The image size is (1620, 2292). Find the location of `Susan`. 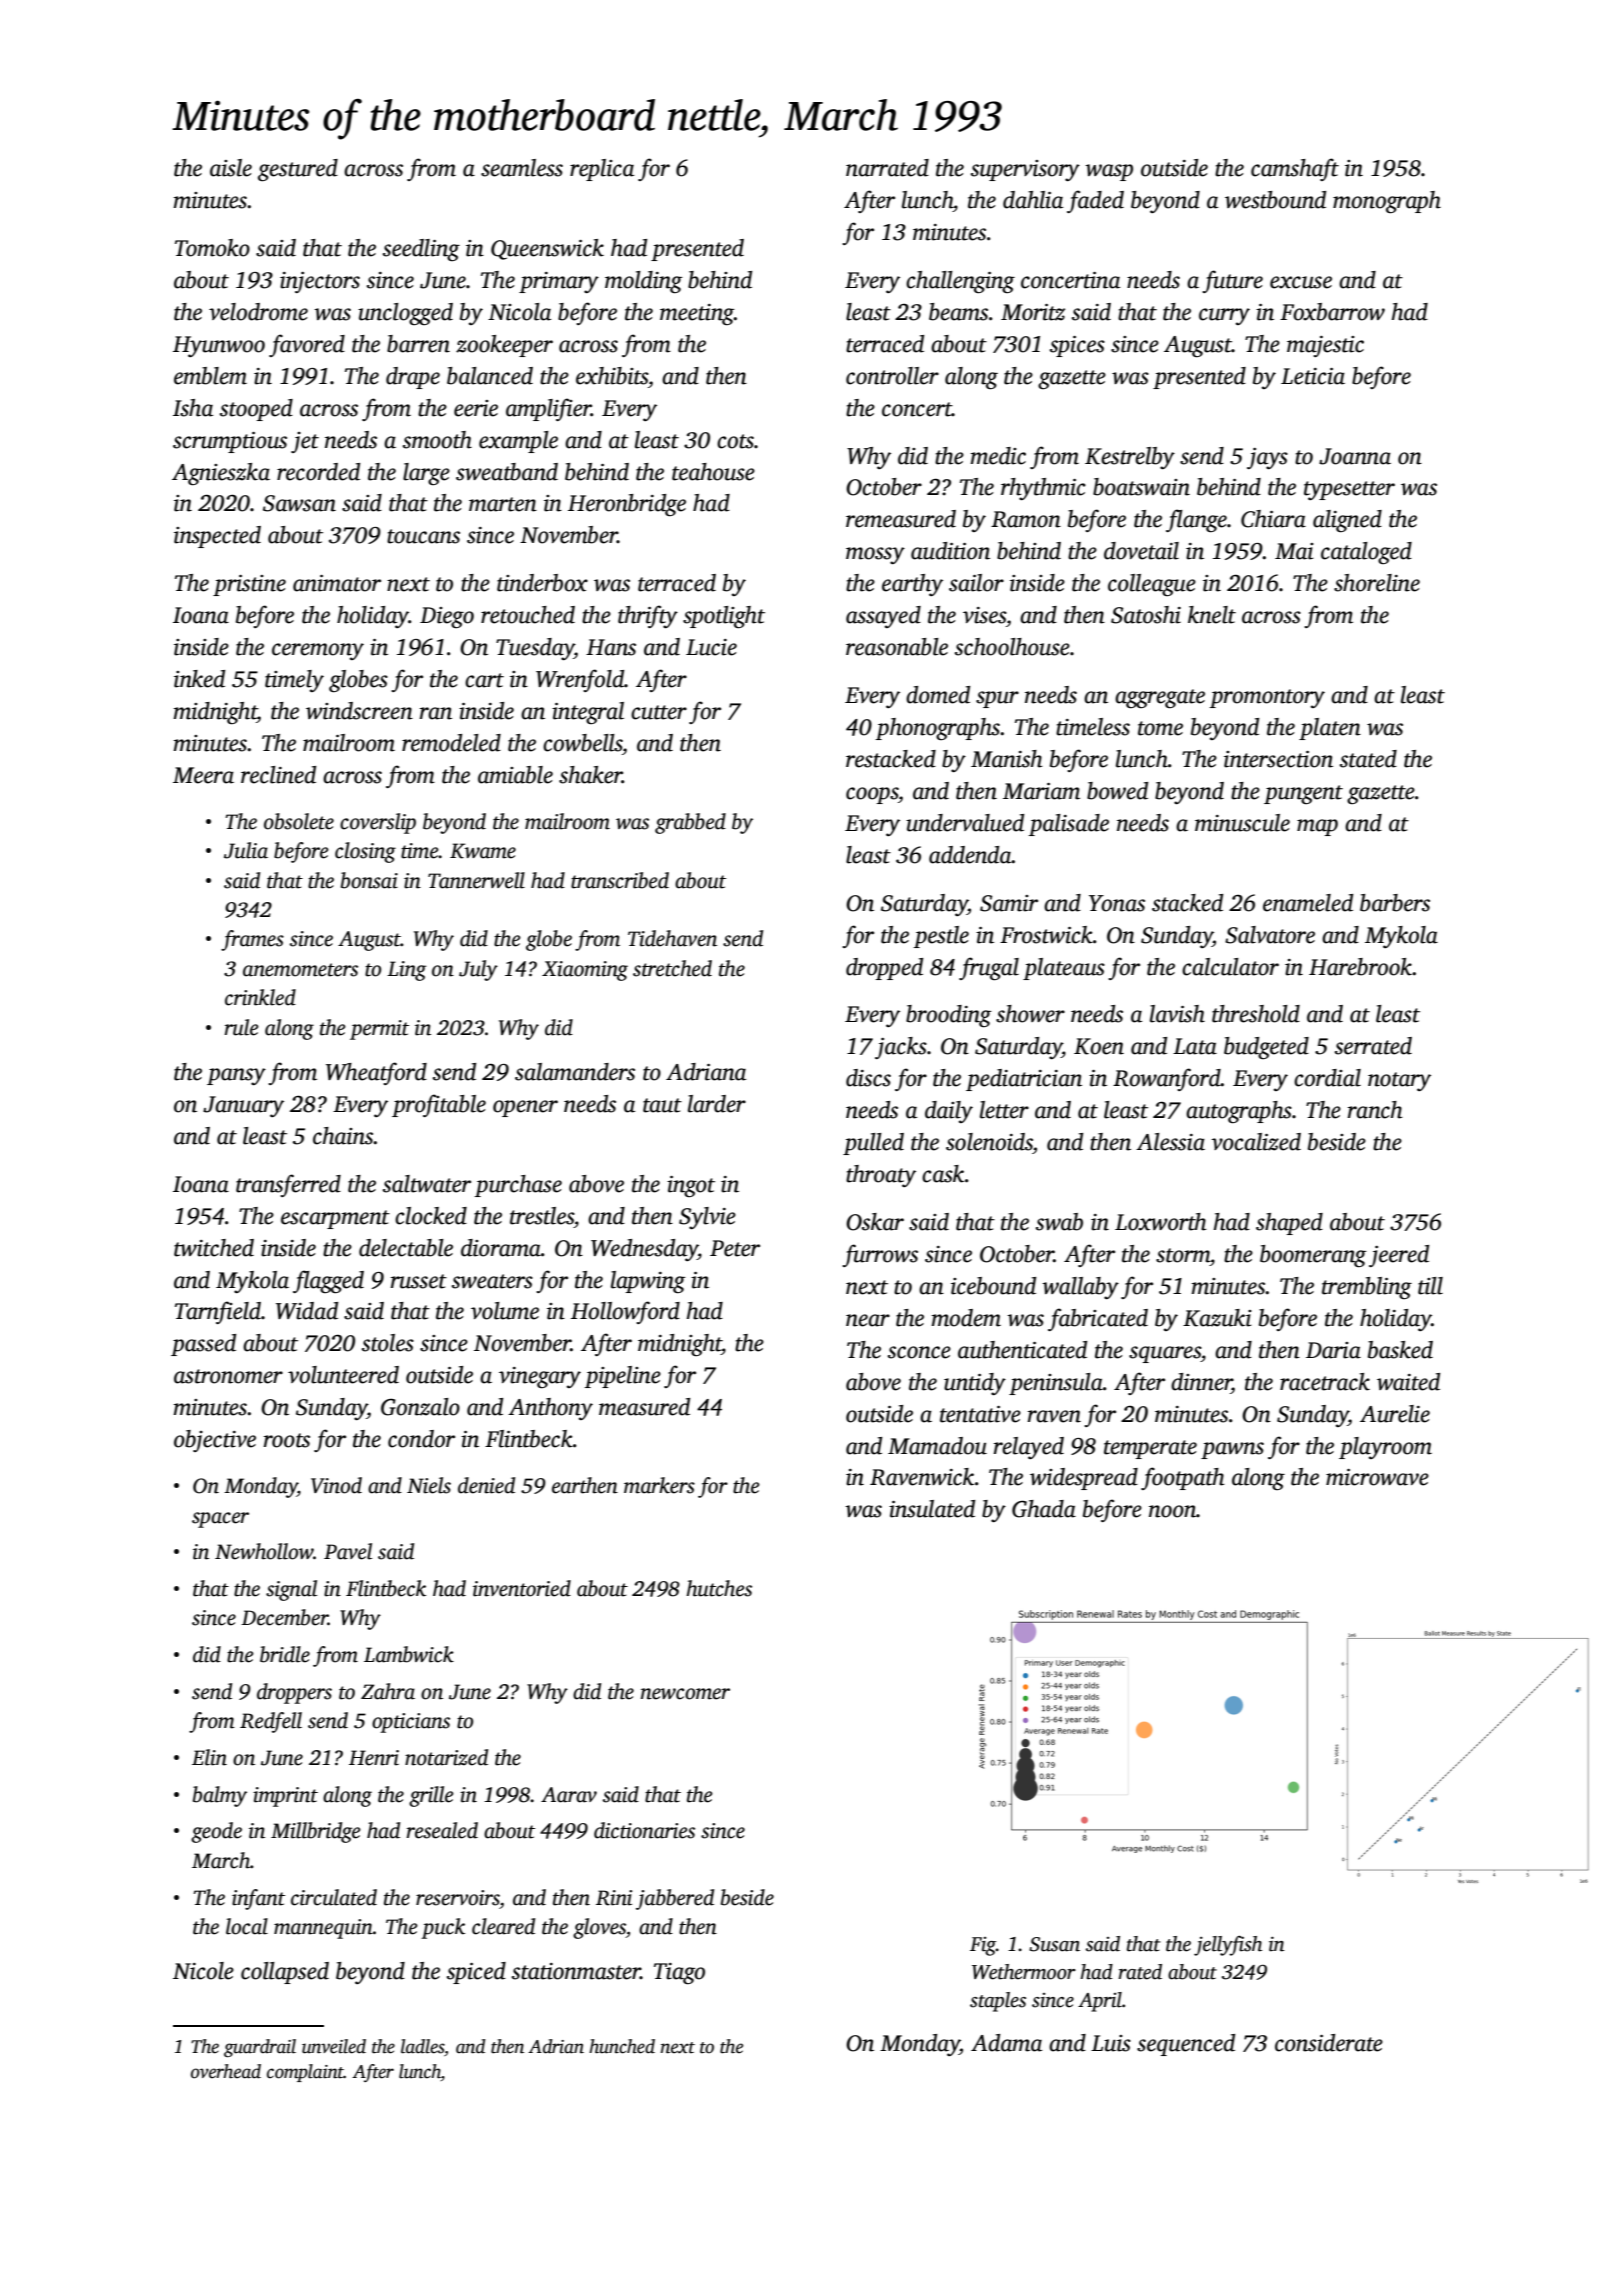

Susan is located at coordinates (1054, 1944).
